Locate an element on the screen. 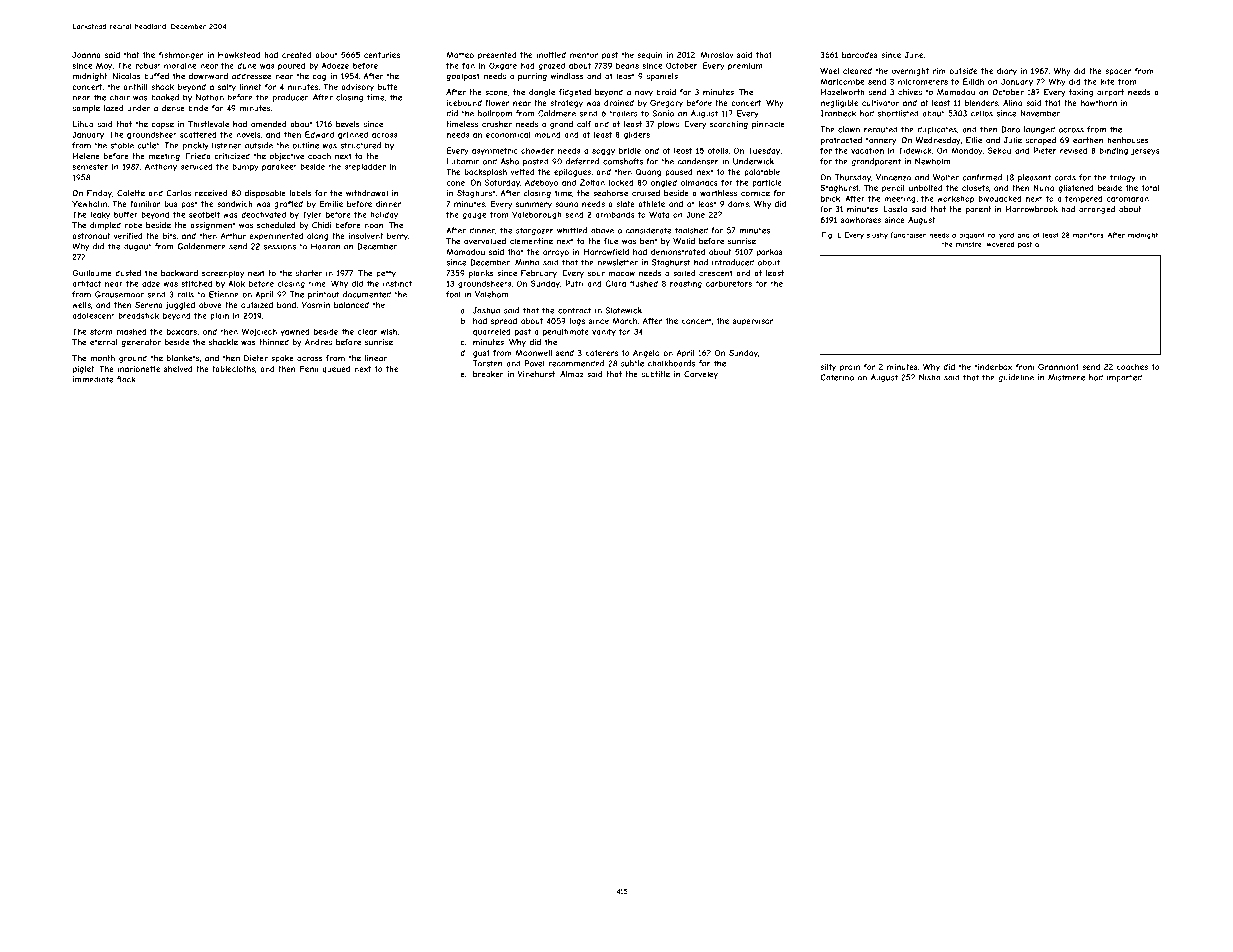 This screenshot has width=1233, height=952. Anthony is located at coordinates (161, 167).
